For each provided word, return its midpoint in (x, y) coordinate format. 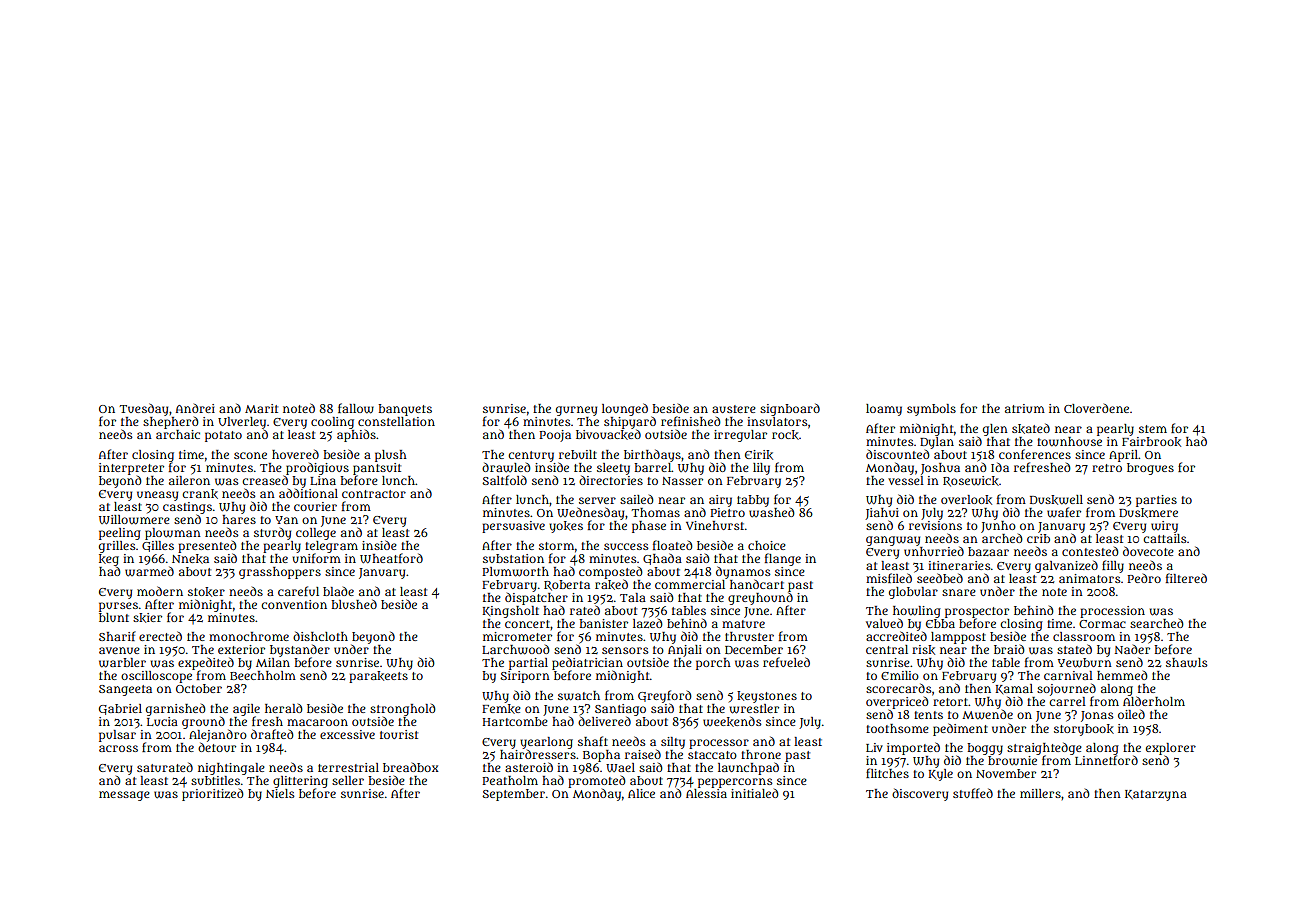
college (316, 534)
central (887, 649)
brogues (1150, 469)
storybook (1084, 730)
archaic (178, 434)
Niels (280, 793)
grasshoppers (280, 573)
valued (884, 623)
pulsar (117, 736)
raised (643, 754)
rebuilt (578, 454)
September (513, 795)
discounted (898, 454)
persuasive (513, 527)
